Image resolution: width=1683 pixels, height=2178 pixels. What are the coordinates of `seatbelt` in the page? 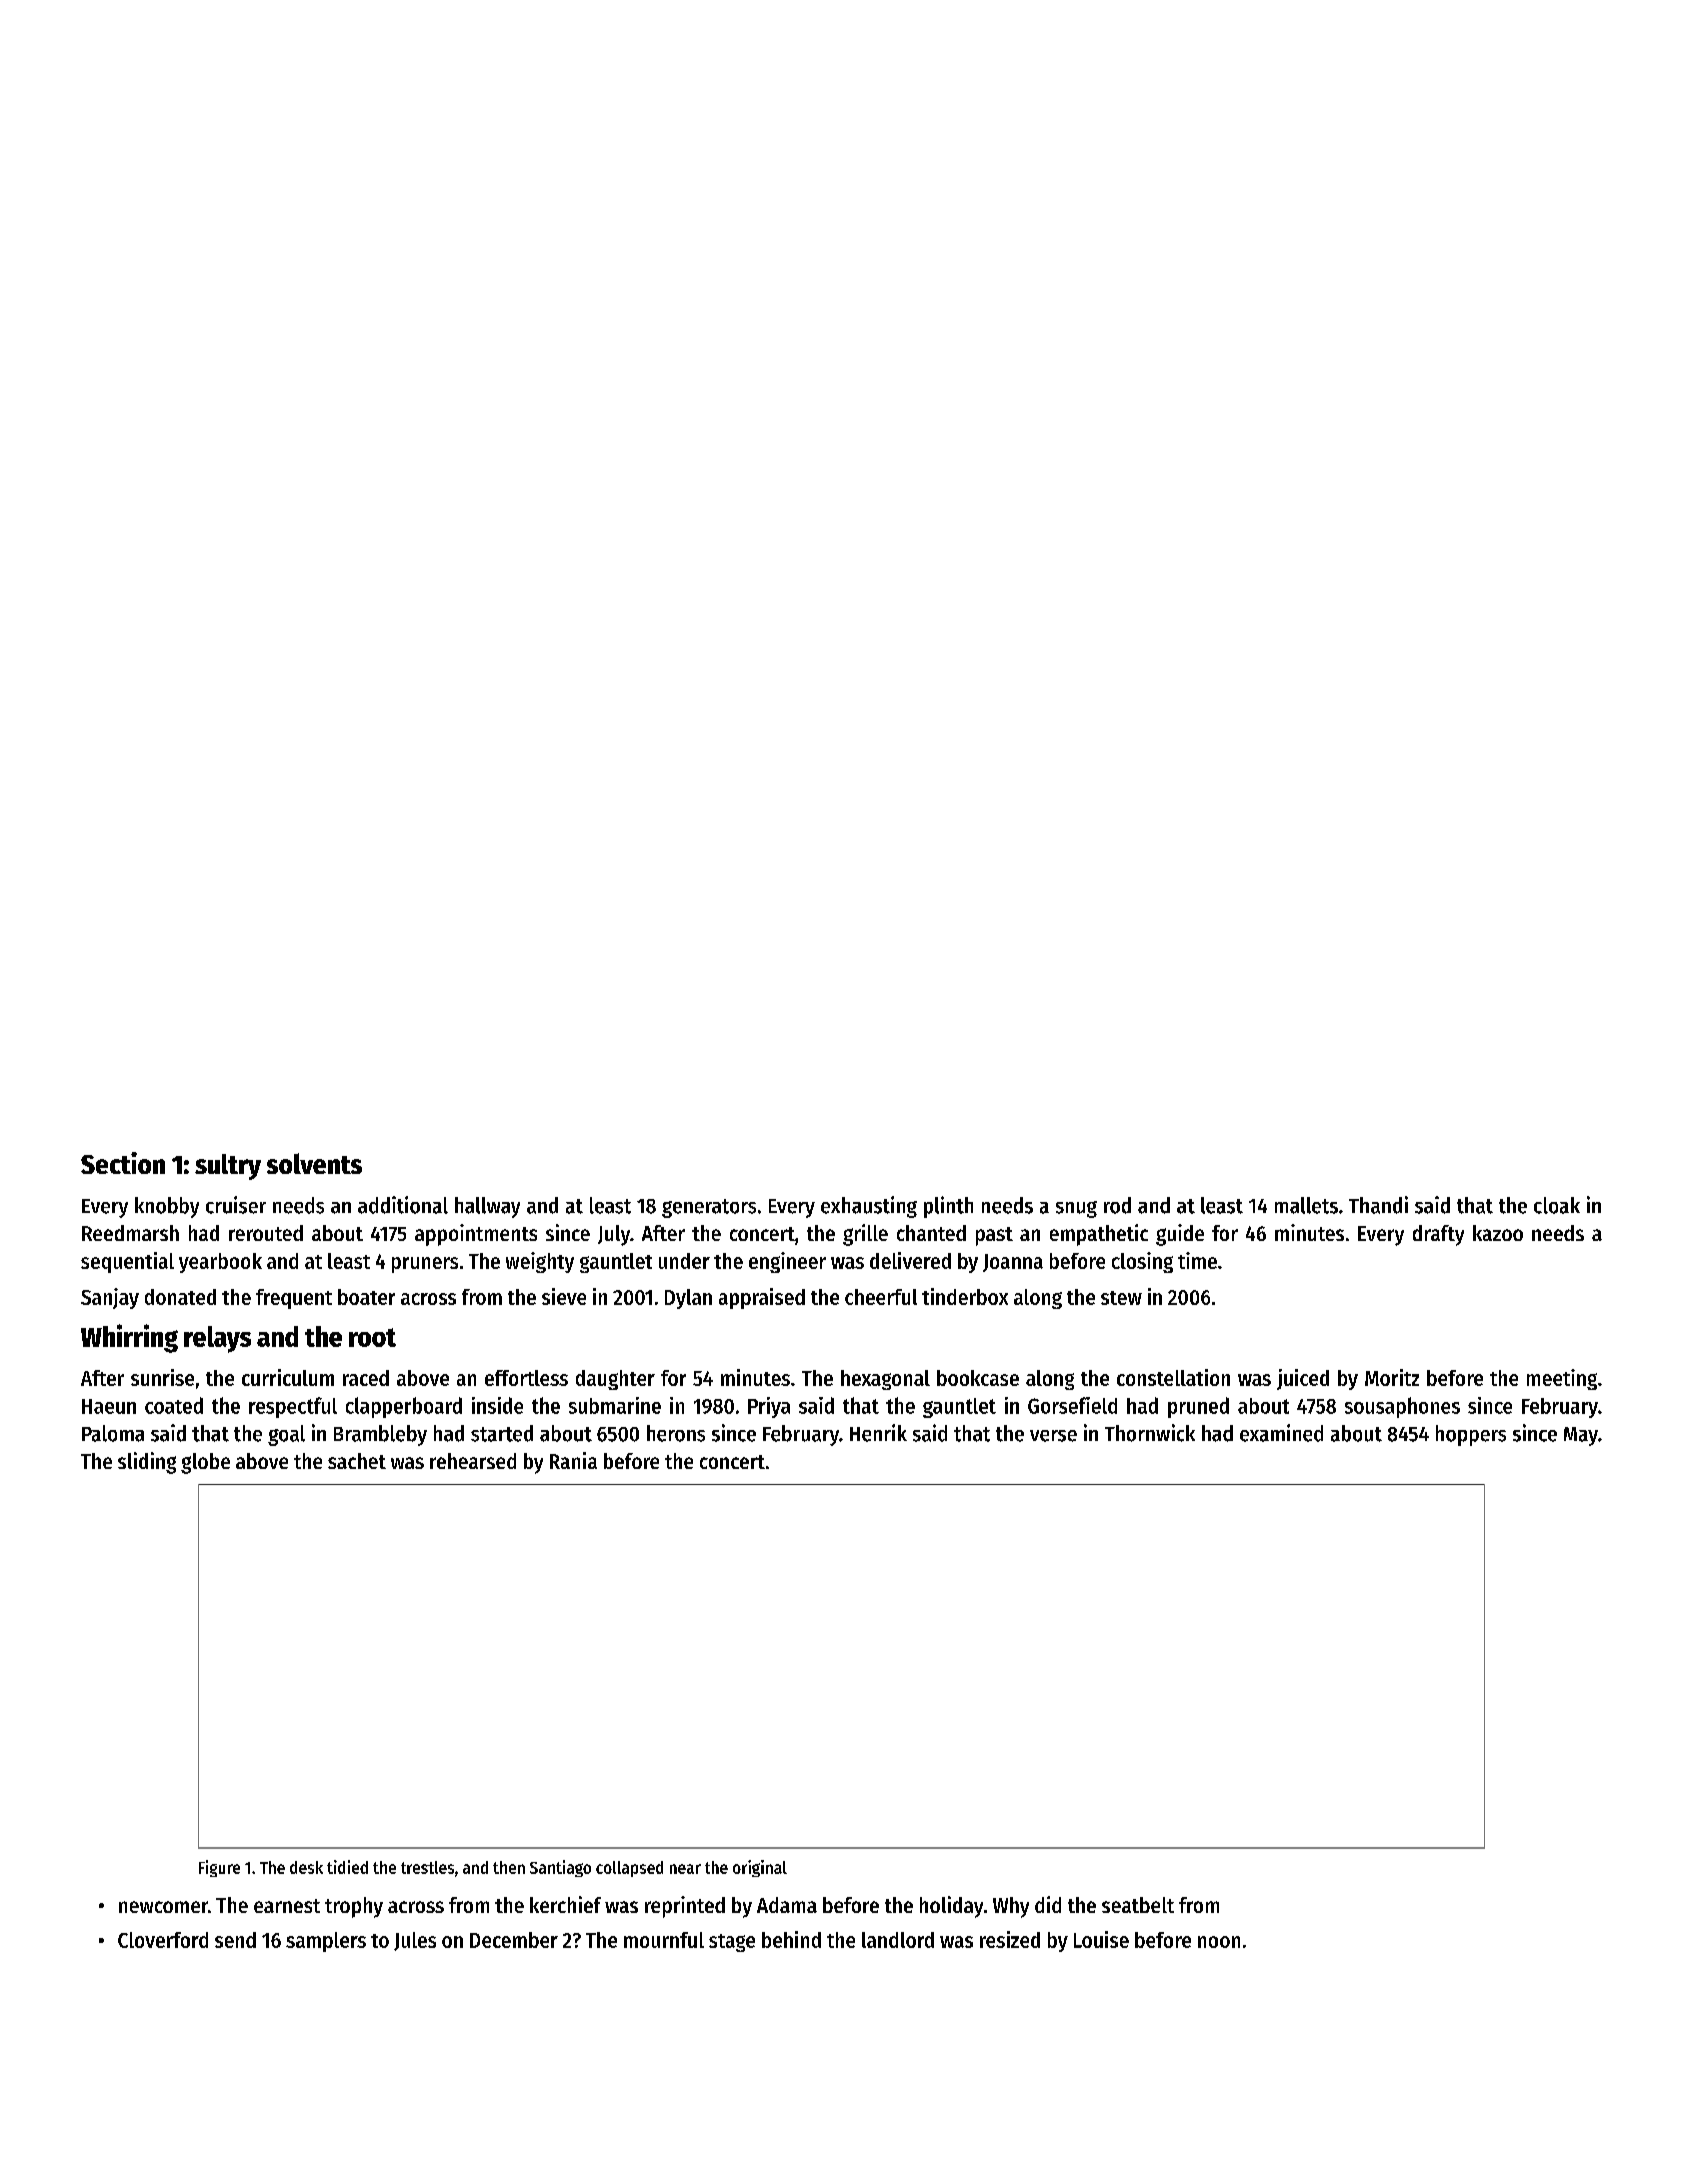 It's located at (1138, 1905).
